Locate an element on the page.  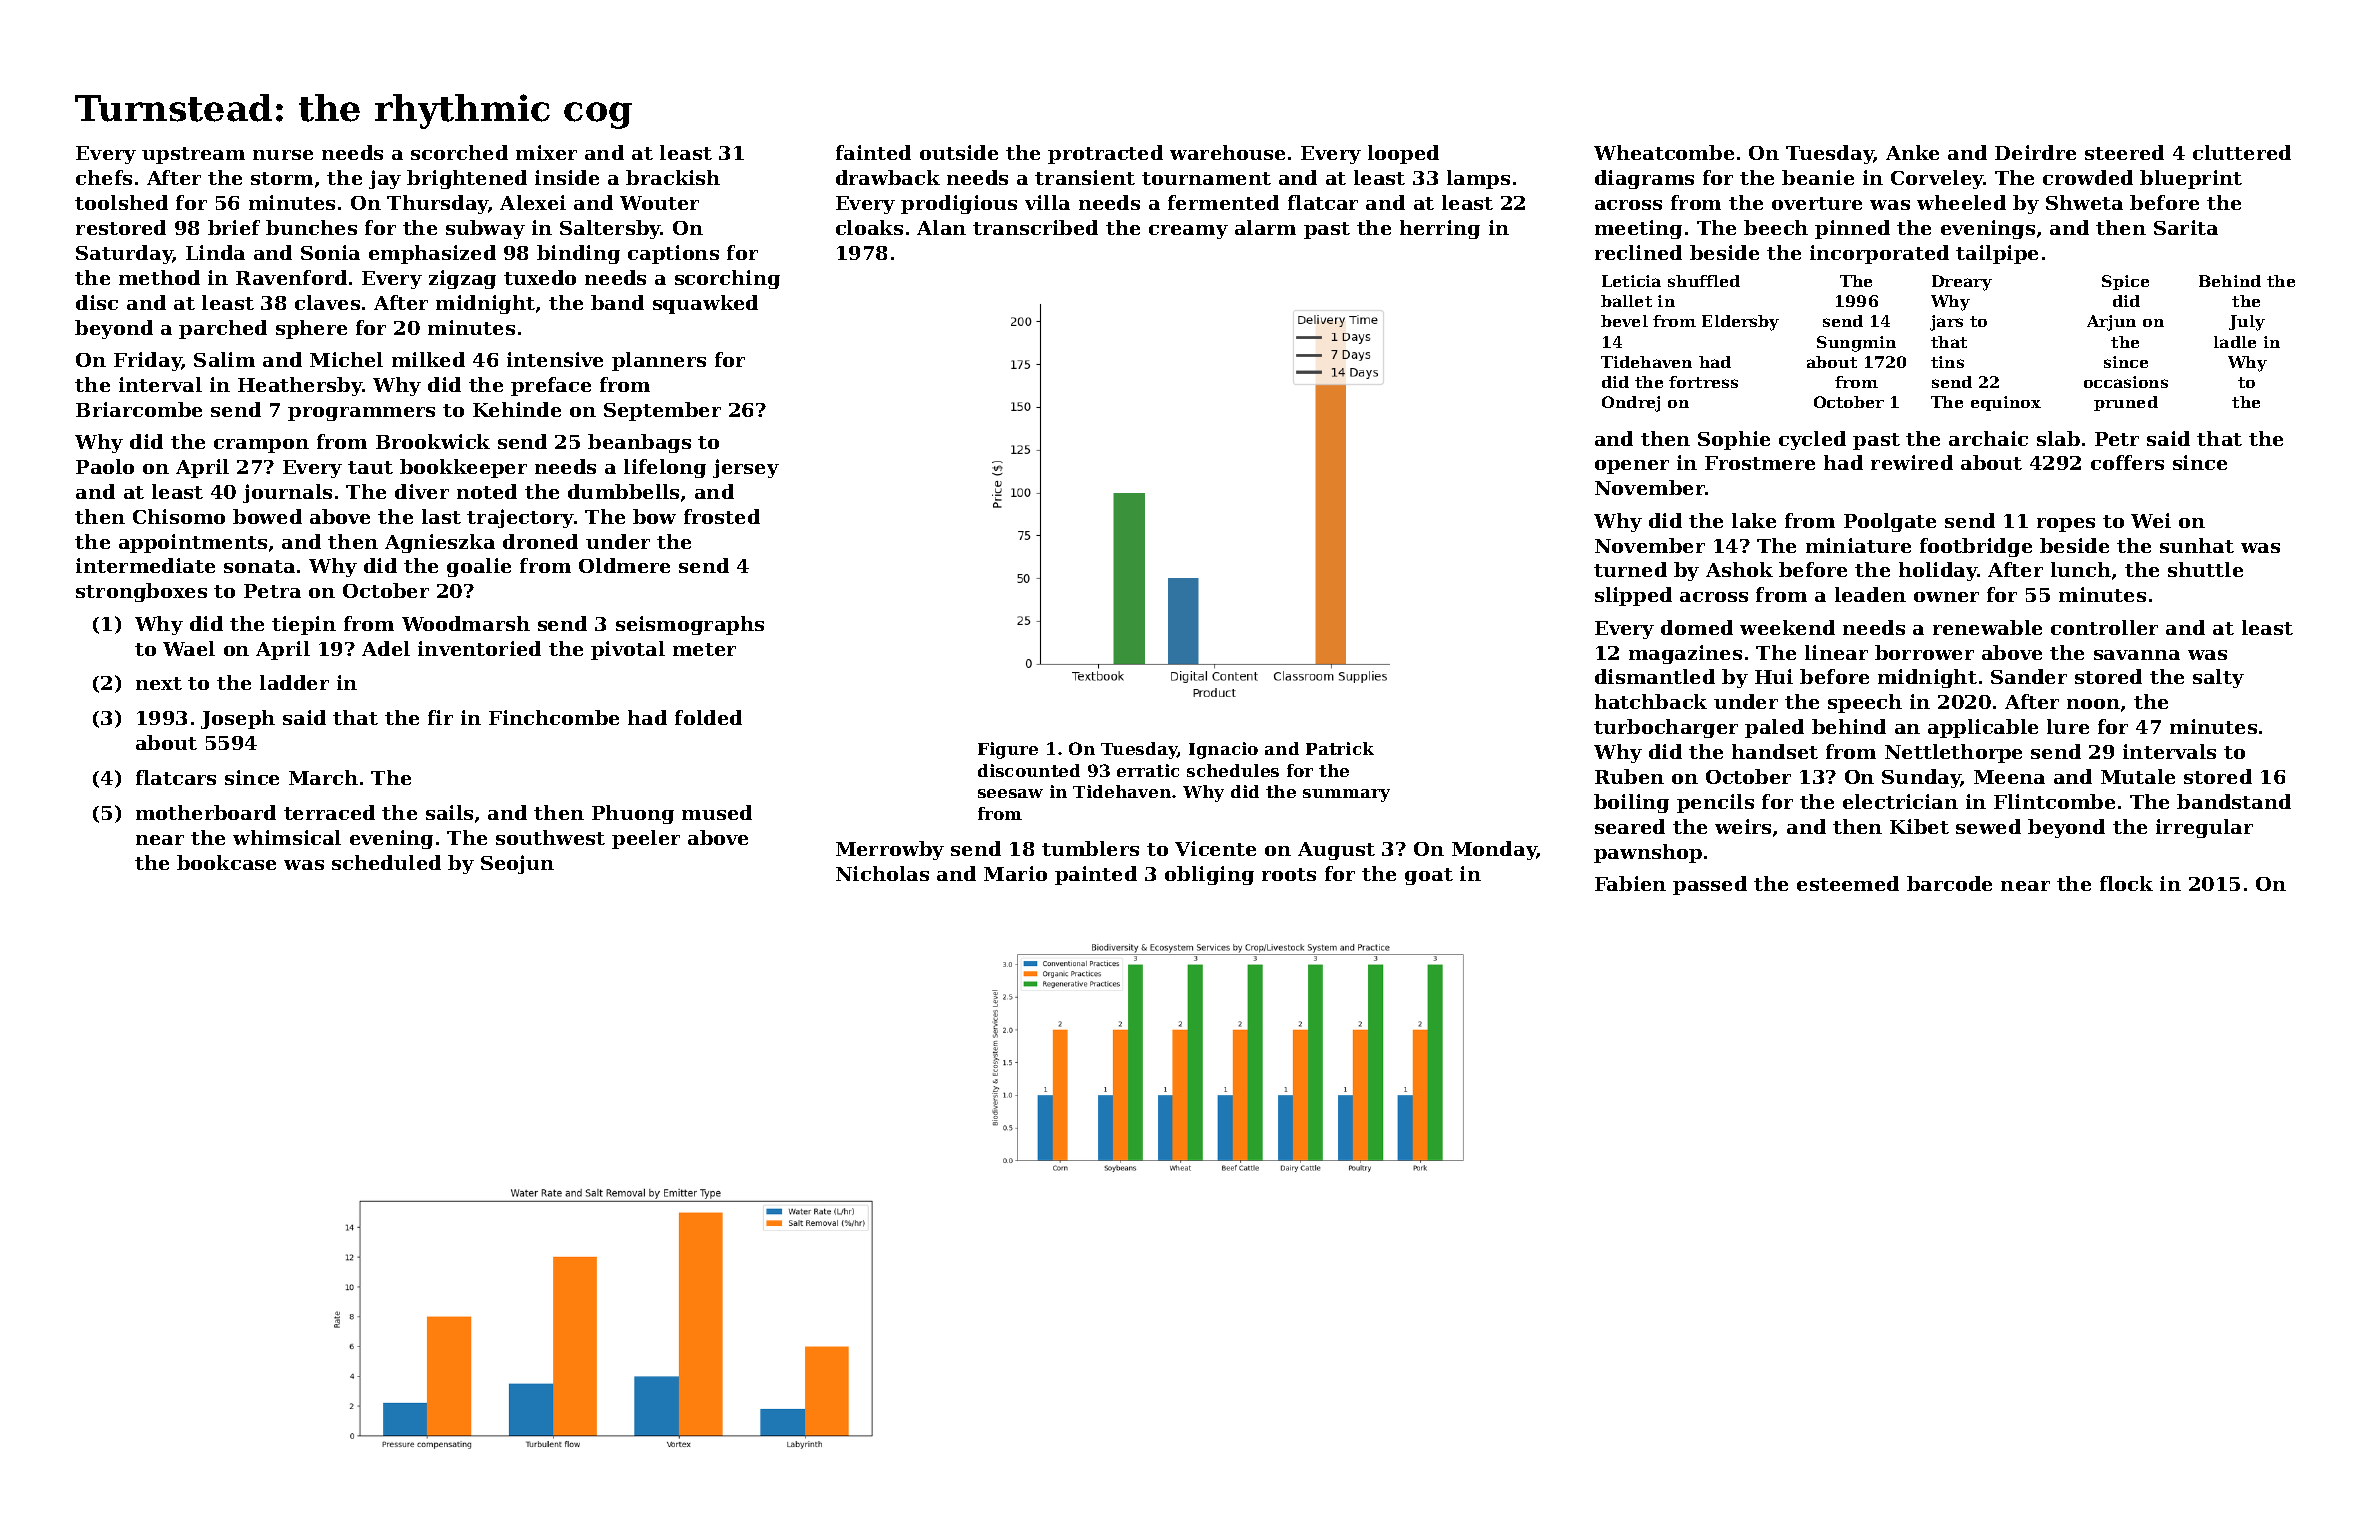
sonata is located at coordinates (259, 566).
